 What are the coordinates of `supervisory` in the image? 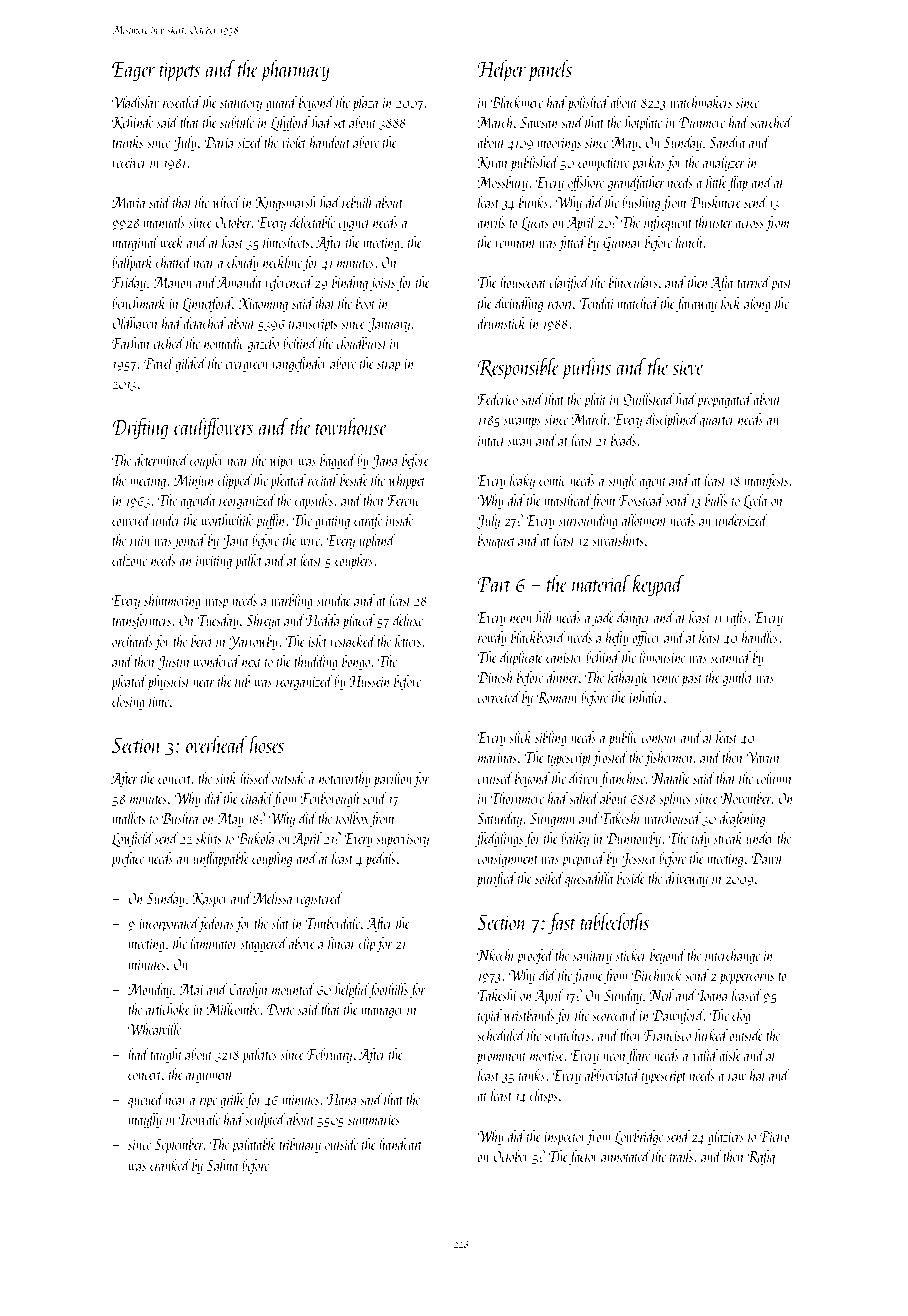 It's located at (402, 840).
